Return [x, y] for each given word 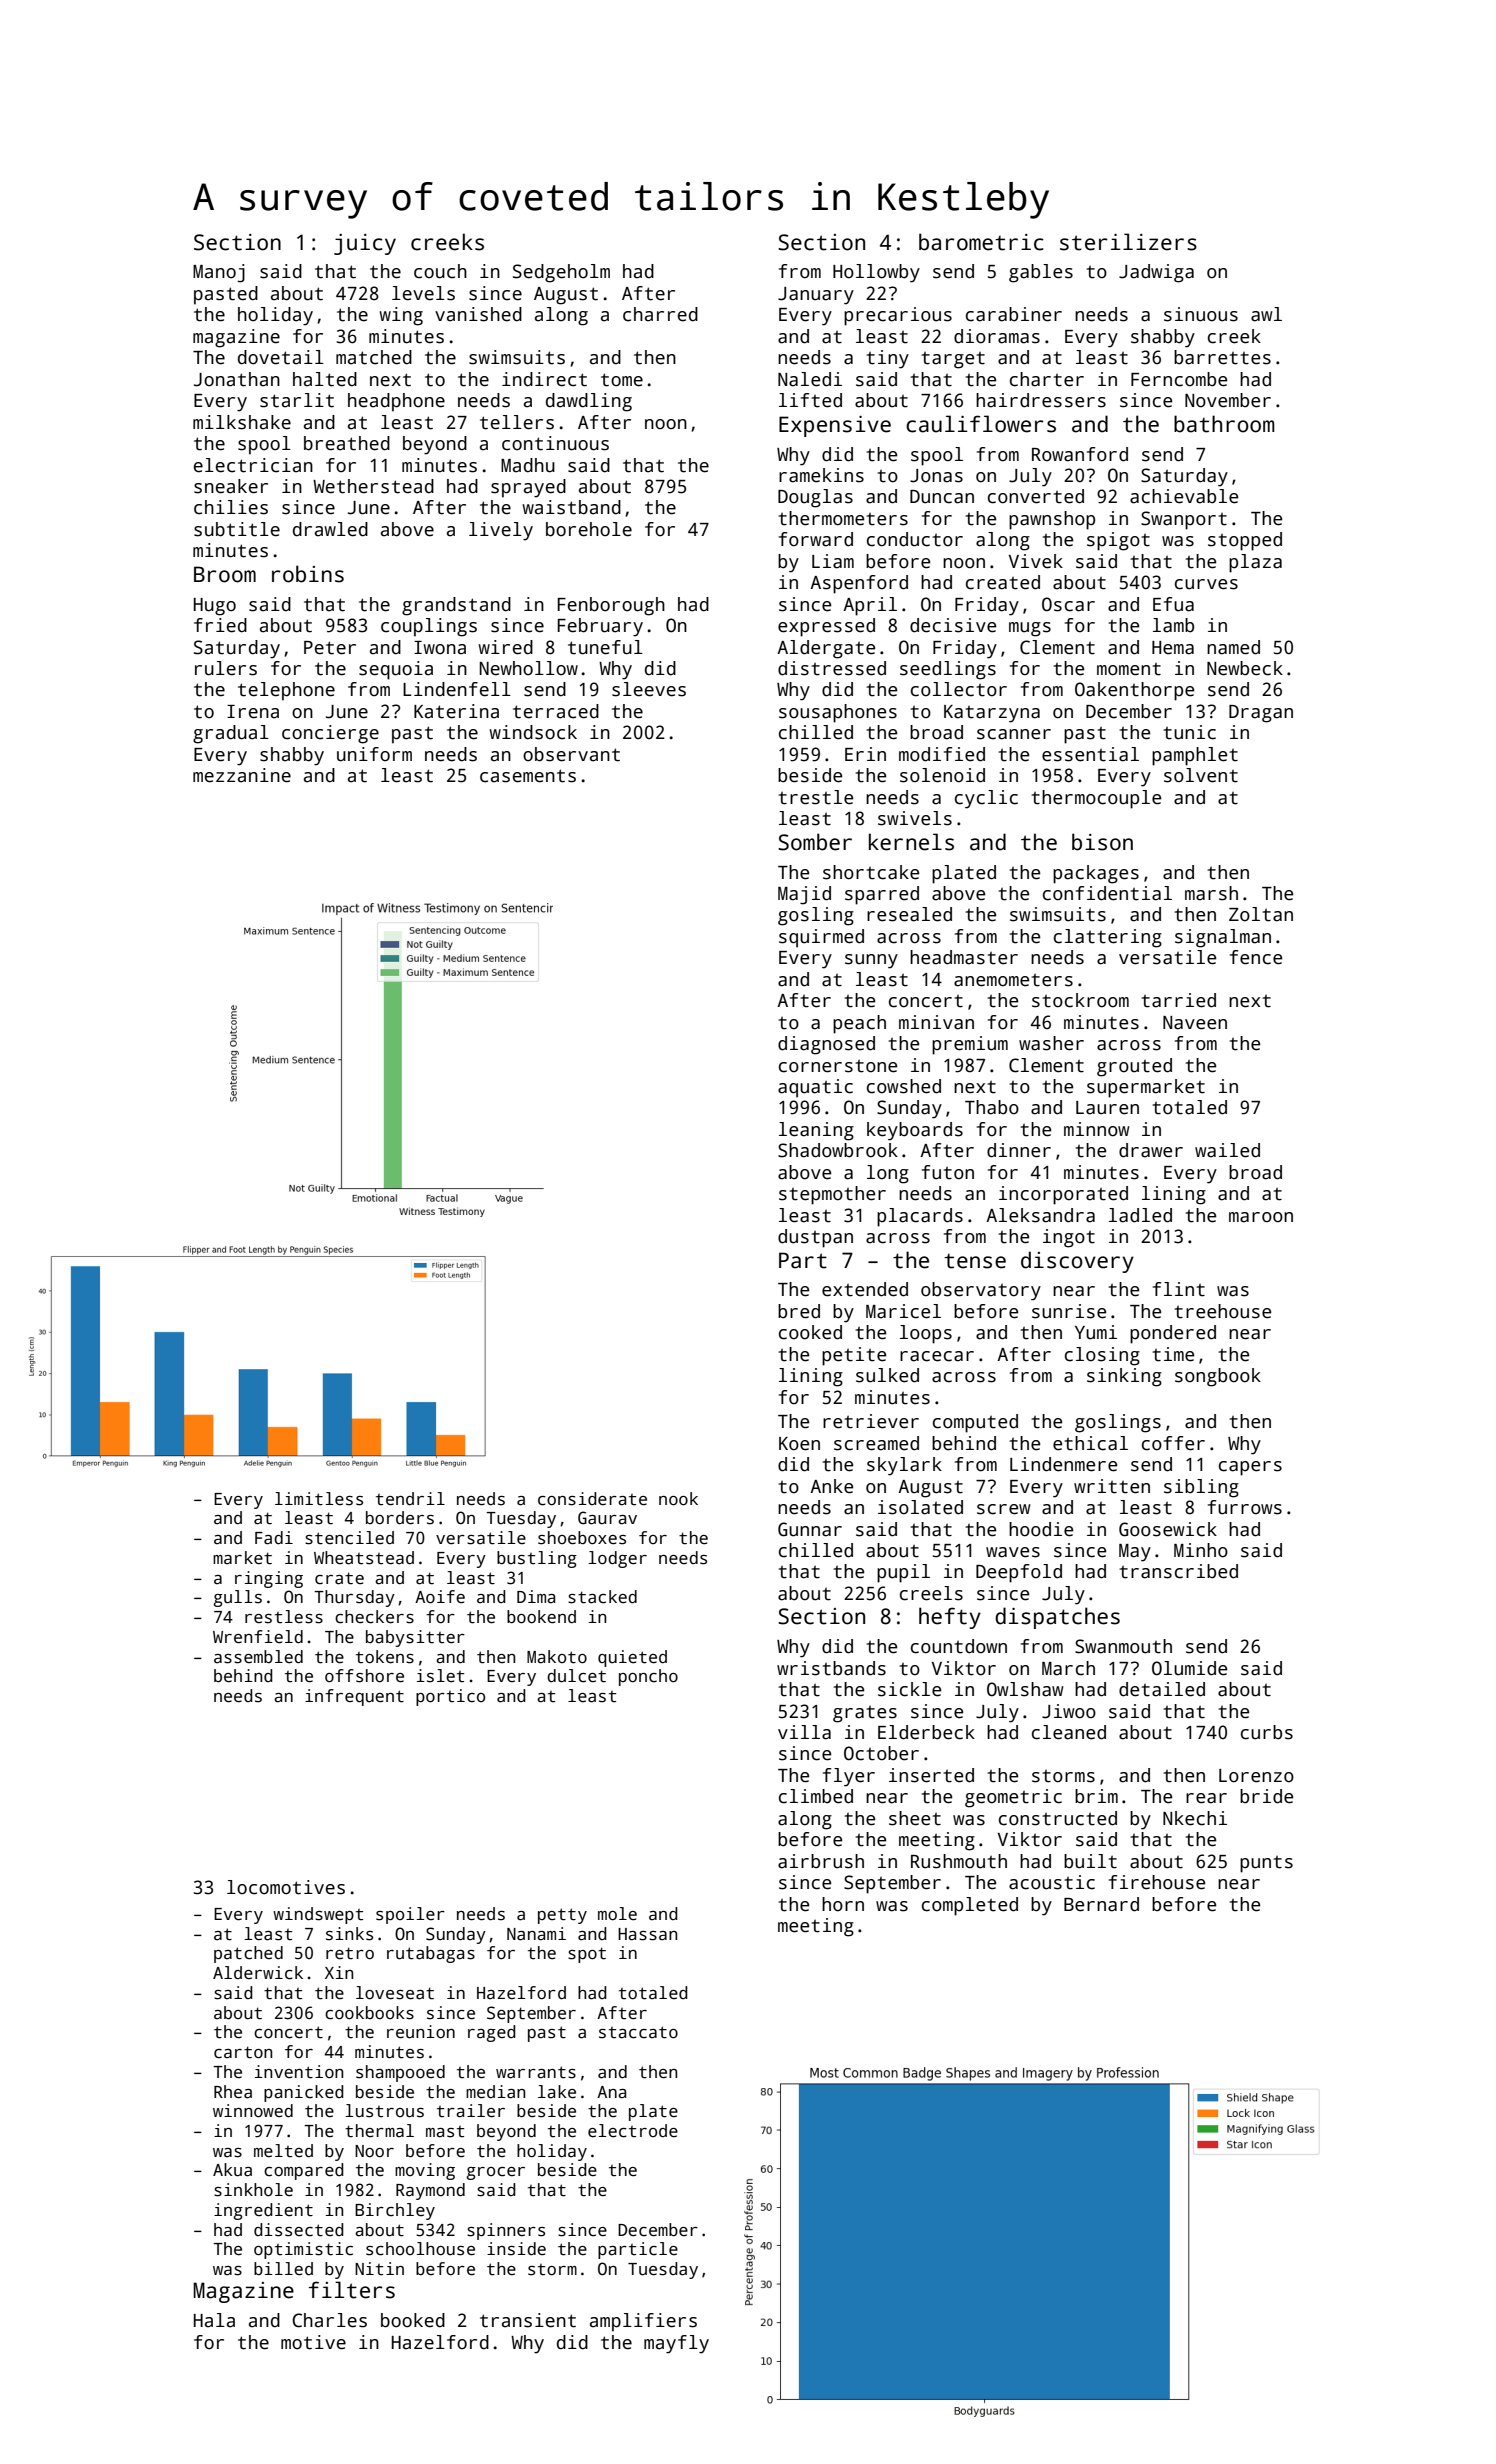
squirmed [821, 938]
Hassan [647, 1934]
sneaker [231, 486]
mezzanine [242, 775]
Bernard [1101, 1904]
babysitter [415, 1638]
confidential [1107, 893]
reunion [421, 2032]
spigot [1118, 541]
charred [660, 314]
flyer [849, 1777]
